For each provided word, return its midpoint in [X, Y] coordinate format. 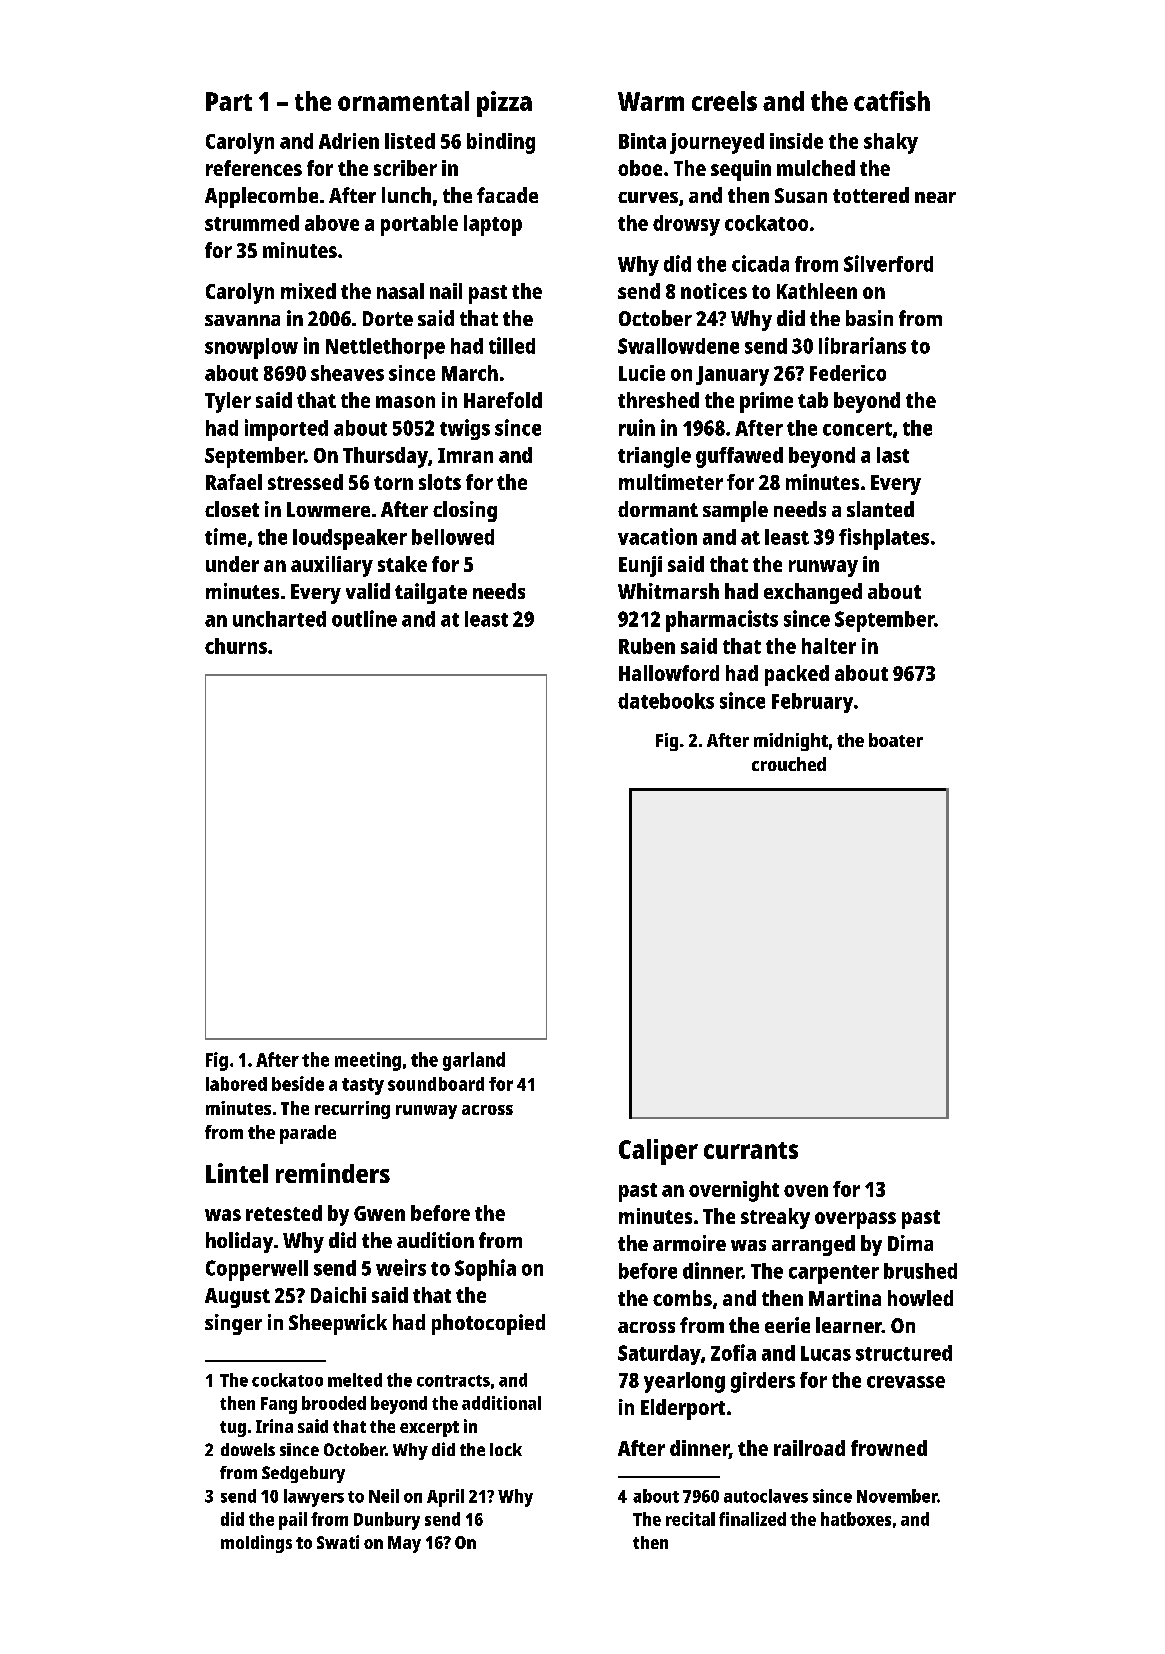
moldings [256, 1544]
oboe [640, 168]
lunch [406, 195]
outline [364, 618]
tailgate [431, 593]
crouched [789, 764]
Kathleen [817, 291]
